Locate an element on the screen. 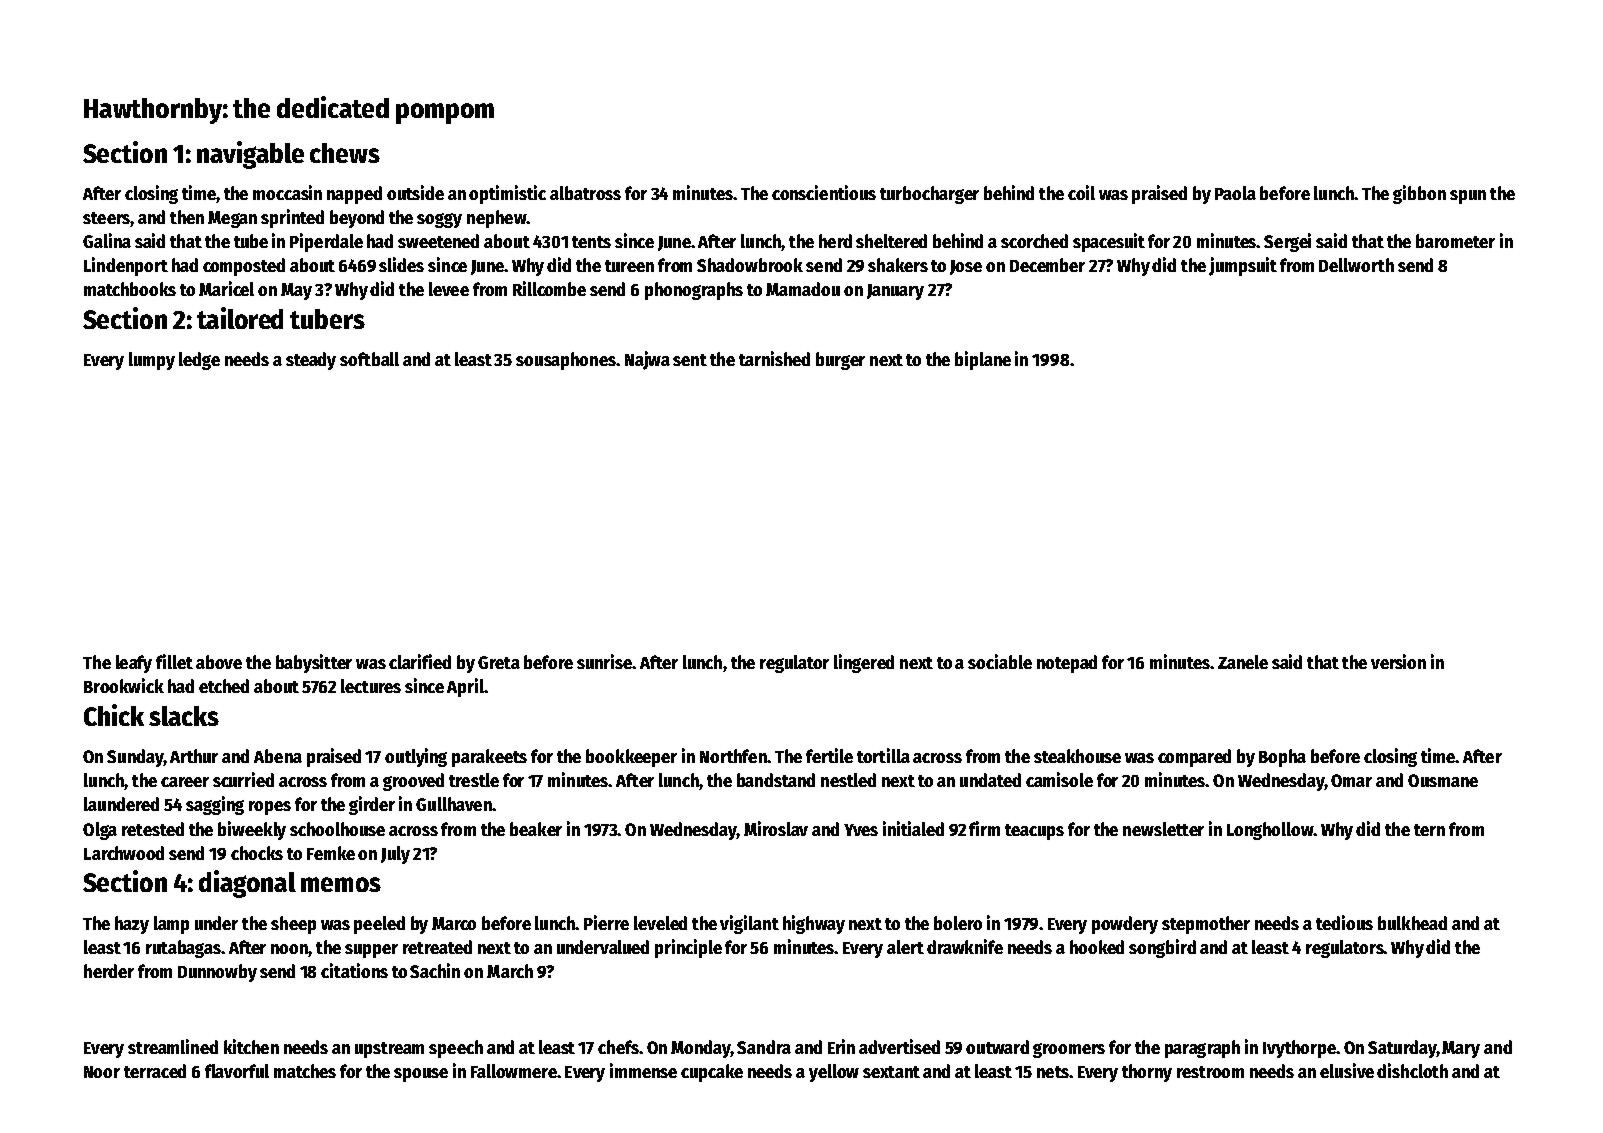 Image resolution: width=1603 pixels, height=1133 pixels. Ousmane is located at coordinates (1443, 780).
